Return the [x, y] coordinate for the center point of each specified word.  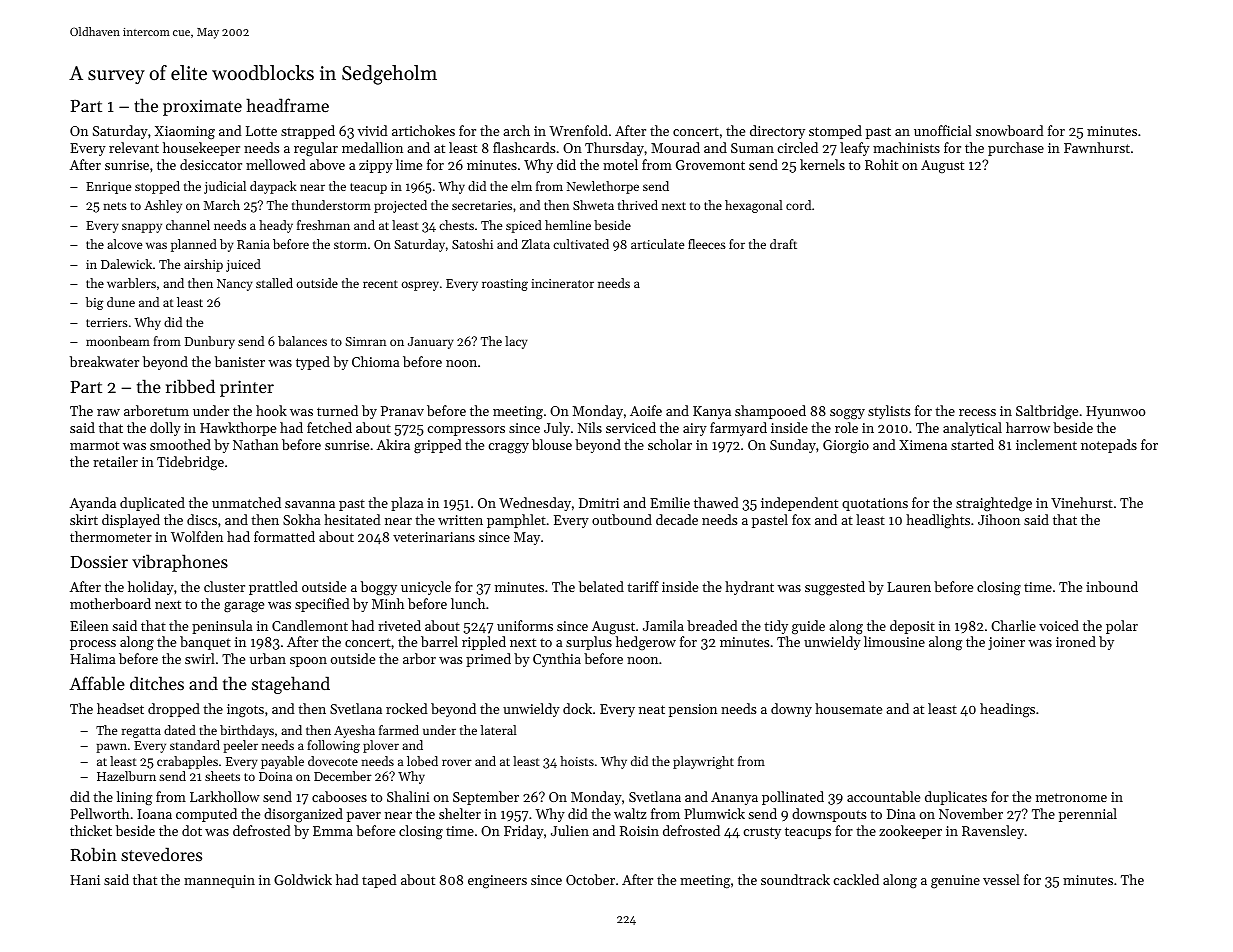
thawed [716, 502]
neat [652, 709]
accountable [883, 796]
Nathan [256, 444]
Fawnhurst [1097, 147]
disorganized [303, 815]
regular [316, 149]
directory [777, 132]
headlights [938, 521]
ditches [157, 683]
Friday [524, 832]
